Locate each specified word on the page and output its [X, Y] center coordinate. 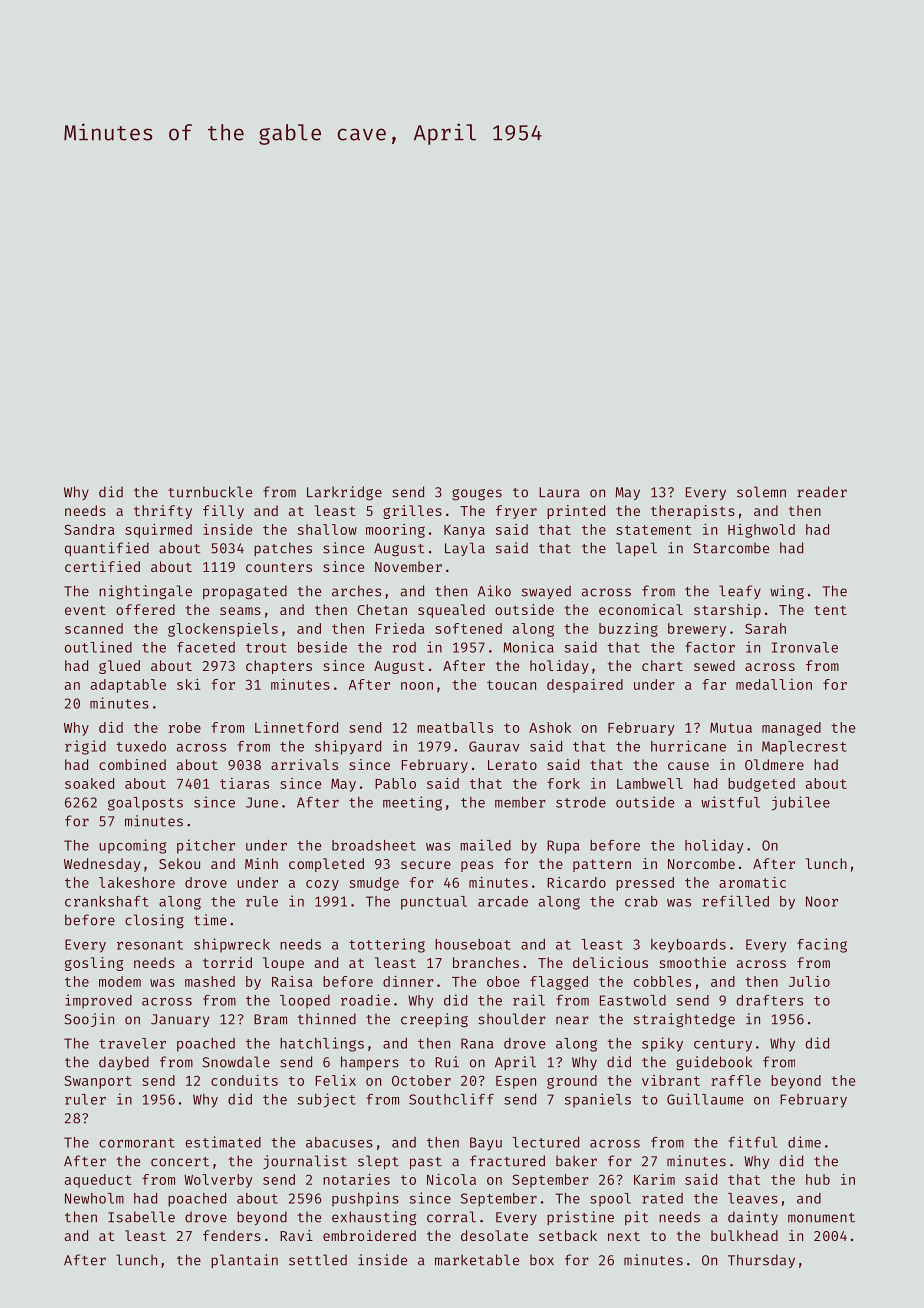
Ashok [550, 727]
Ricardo [576, 882]
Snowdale [236, 1062]
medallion [774, 684]
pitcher [206, 846]
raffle [736, 1080]
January [180, 1020]
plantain [244, 1261]
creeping [434, 1020]
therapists [693, 512]
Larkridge [344, 493]
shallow [327, 529]
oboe [503, 981]
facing [822, 945]
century [723, 1045]
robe [185, 727]
